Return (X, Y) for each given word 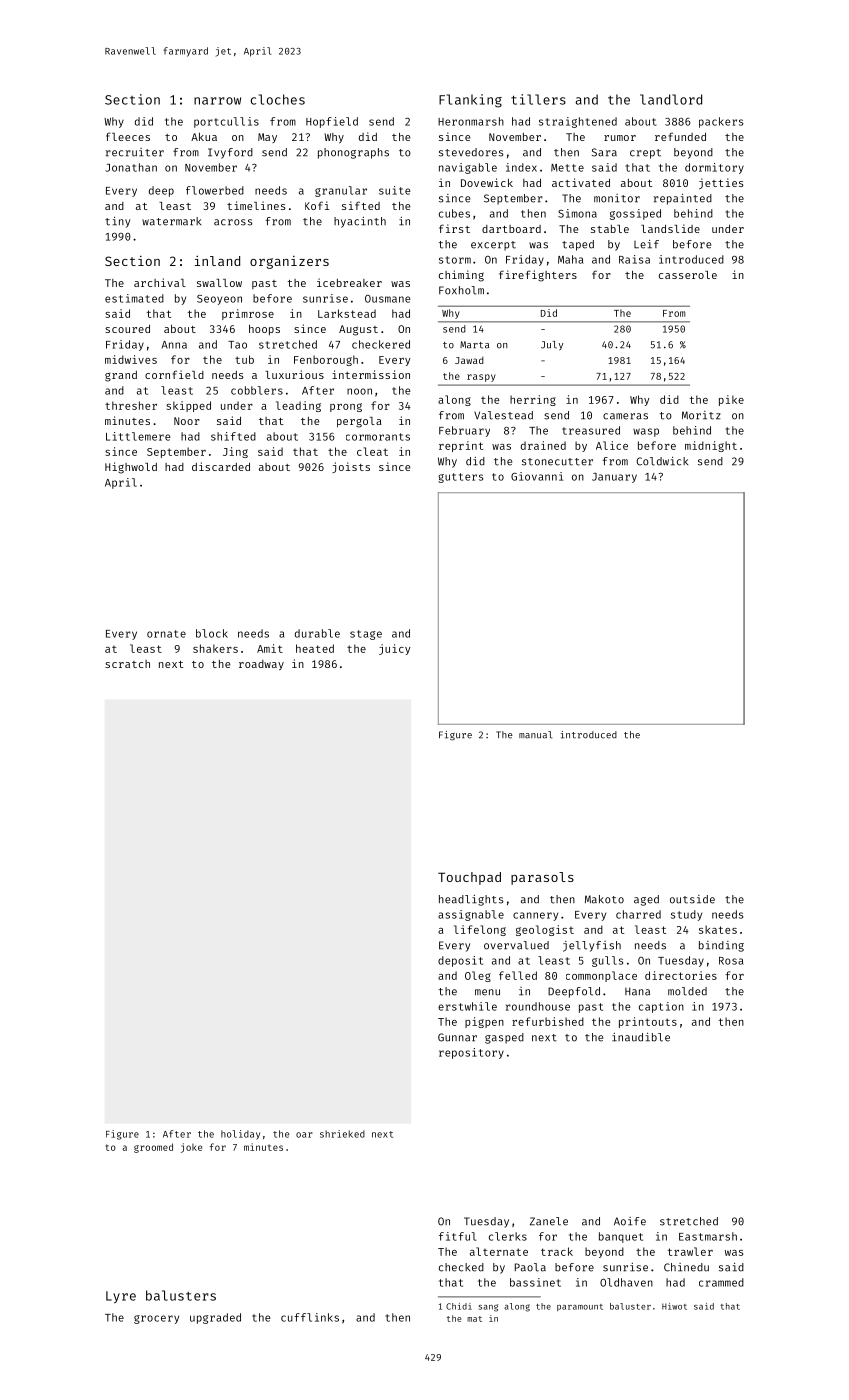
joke (191, 1148)
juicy (395, 649)
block (212, 633)
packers (721, 122)
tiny (117, 222)
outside (692, 899)
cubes (454, 213)
